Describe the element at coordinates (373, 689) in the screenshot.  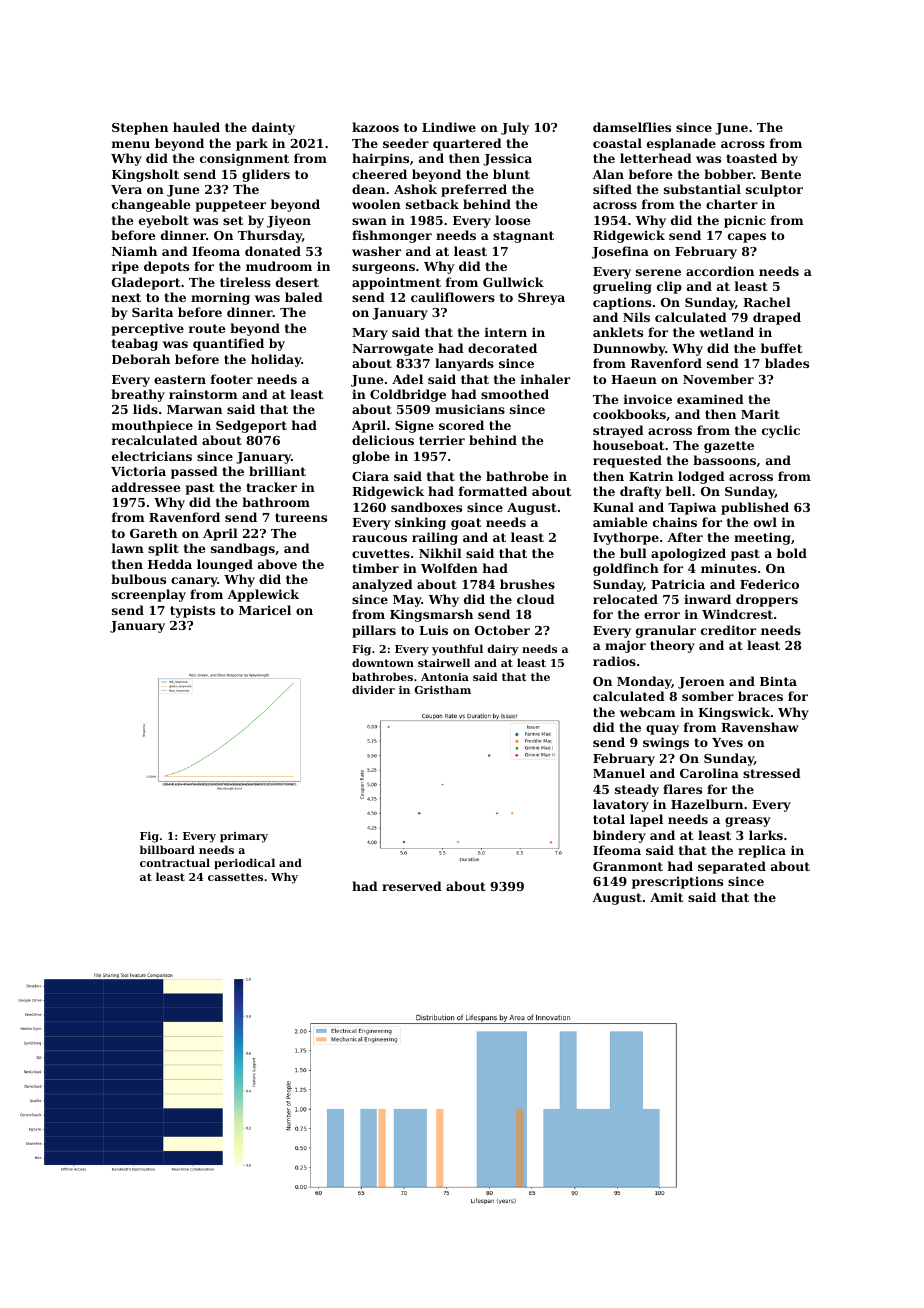
I see `divider` at that location.
